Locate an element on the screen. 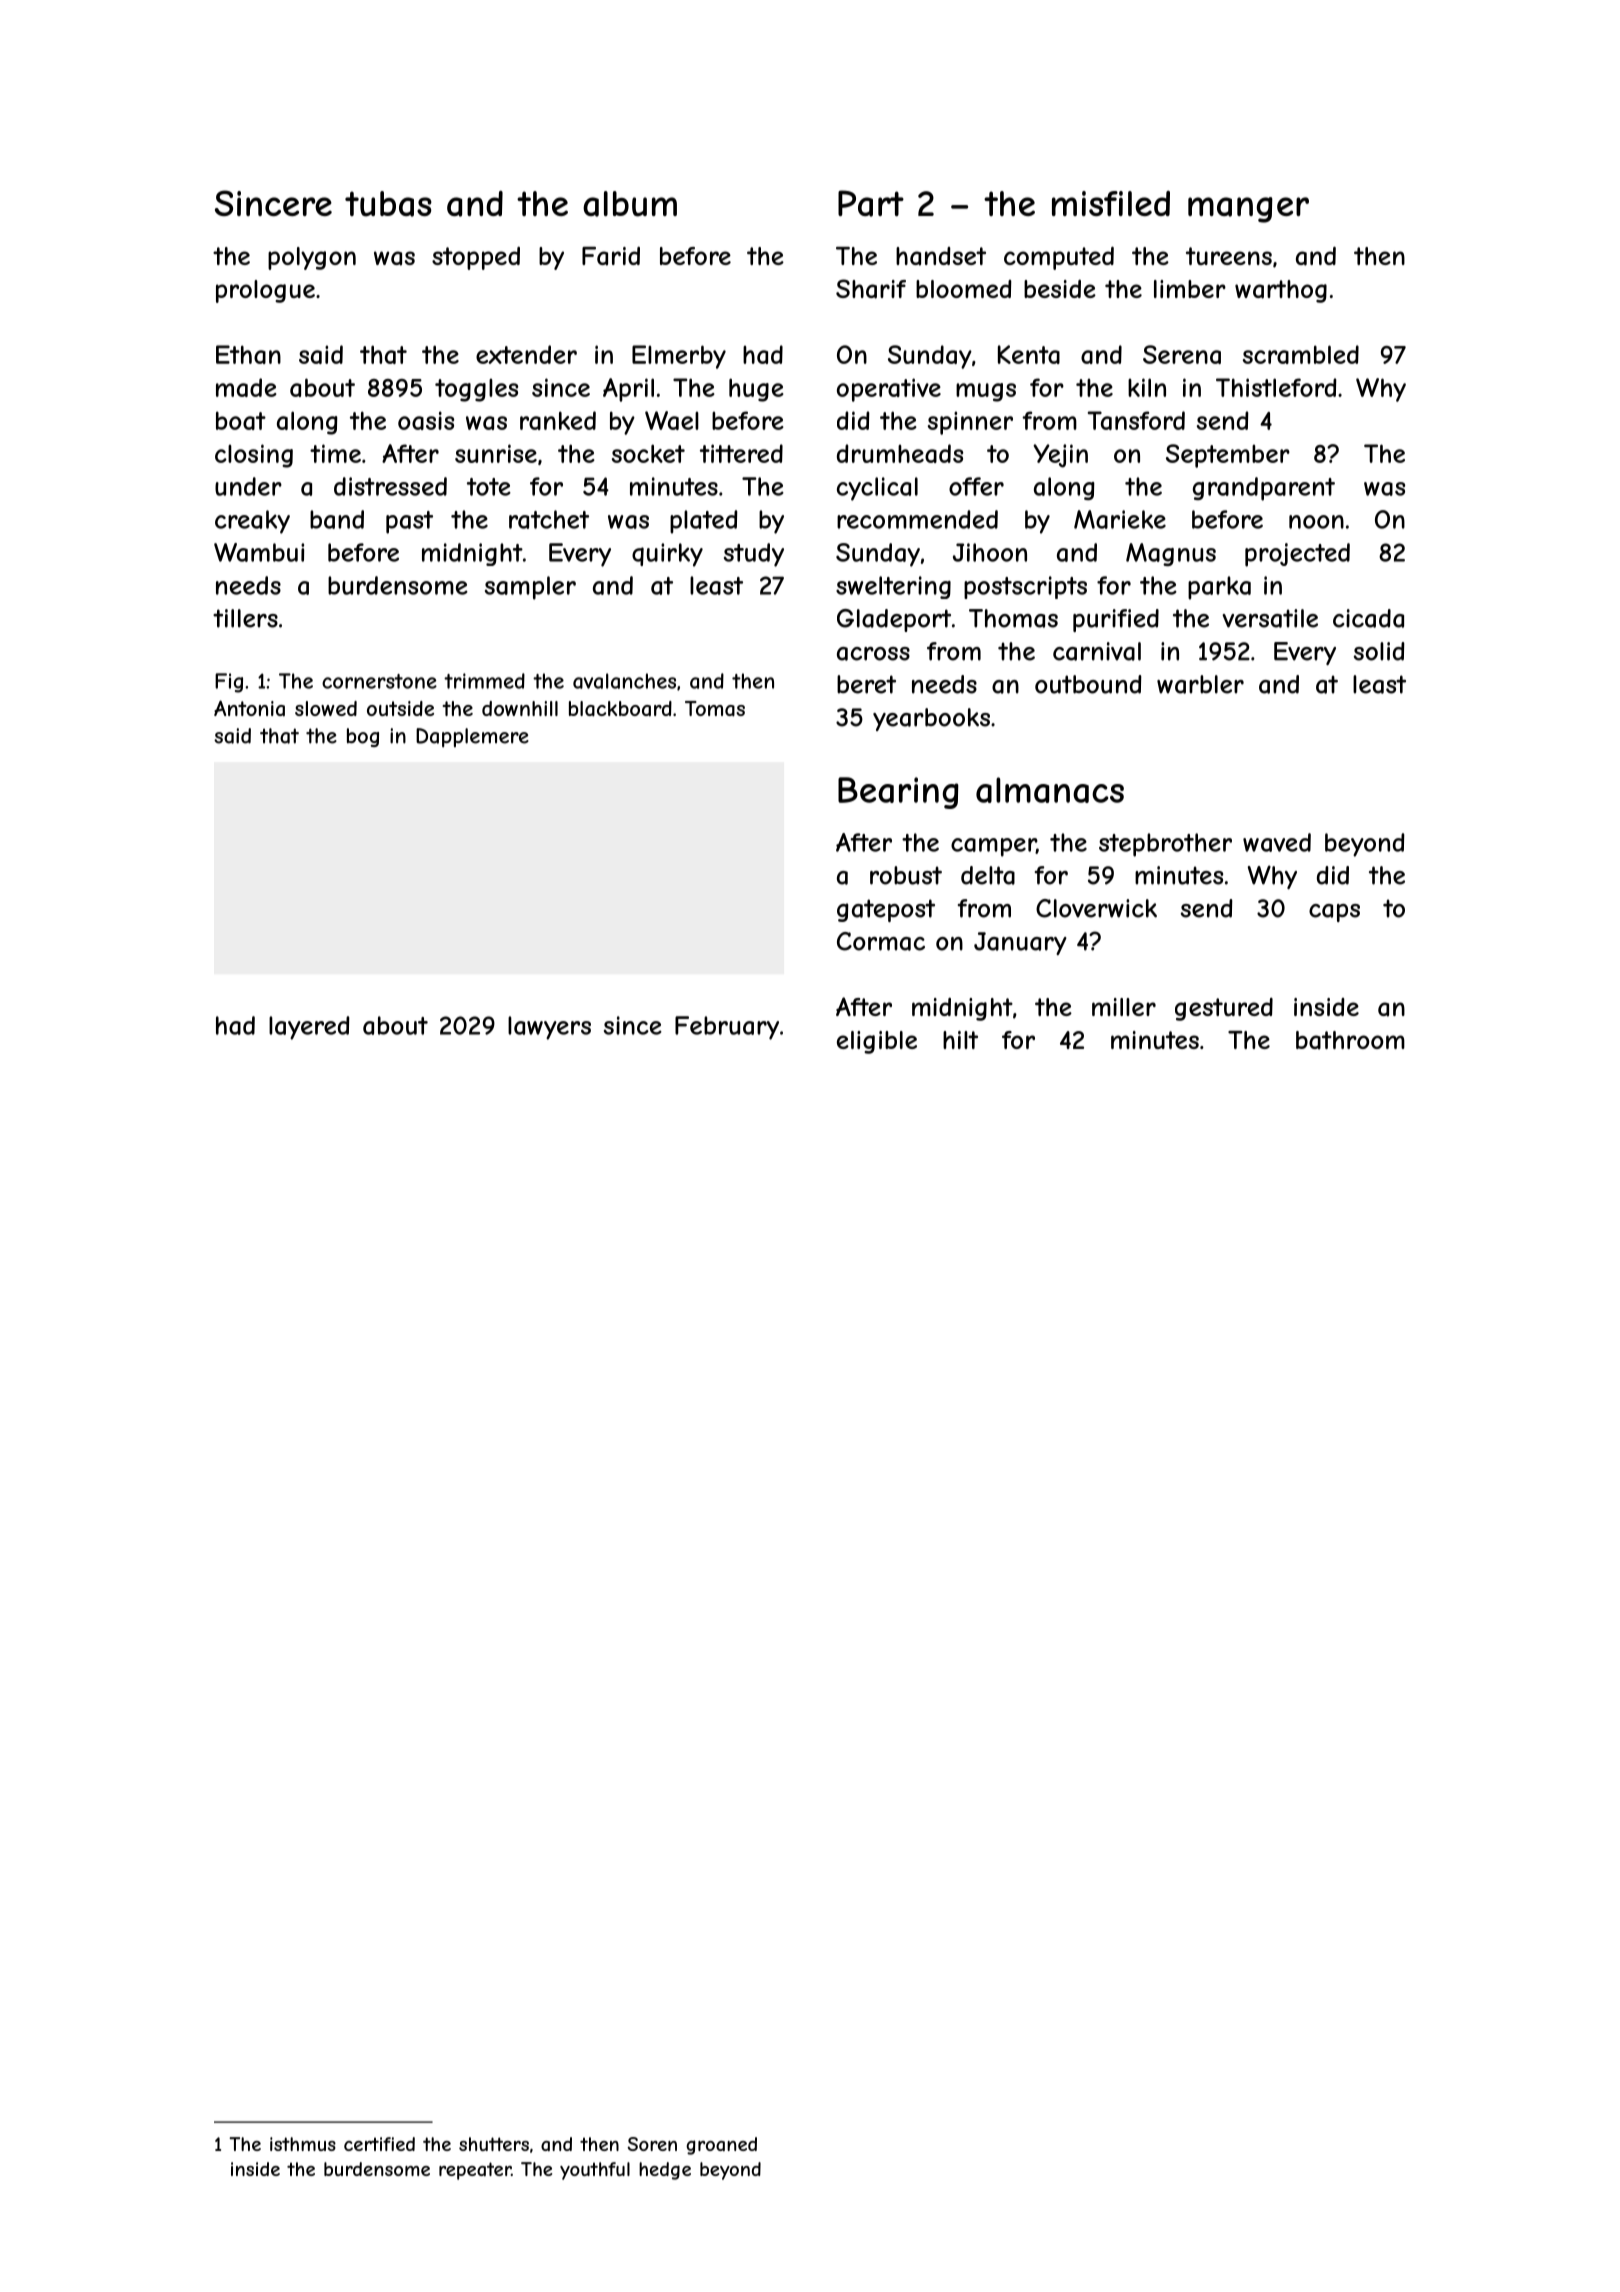 This screenshot has height=2292, width=1620. hedge is located at coordinates (665, 2171).
